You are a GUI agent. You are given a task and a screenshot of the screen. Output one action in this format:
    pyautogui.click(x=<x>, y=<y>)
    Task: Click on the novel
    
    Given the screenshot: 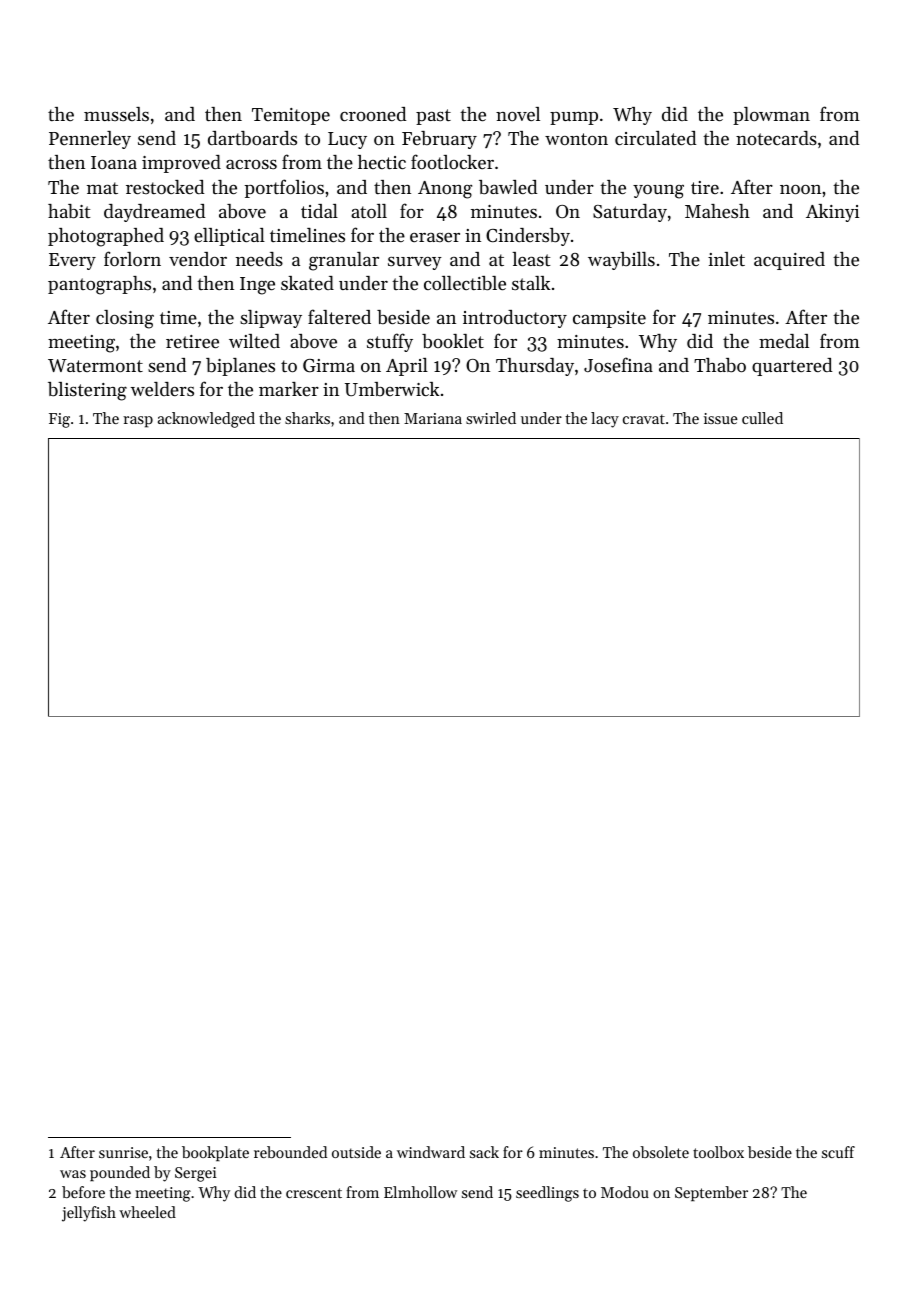 What is the action you would take?
    pyautogui.click(x=518, y=114)
